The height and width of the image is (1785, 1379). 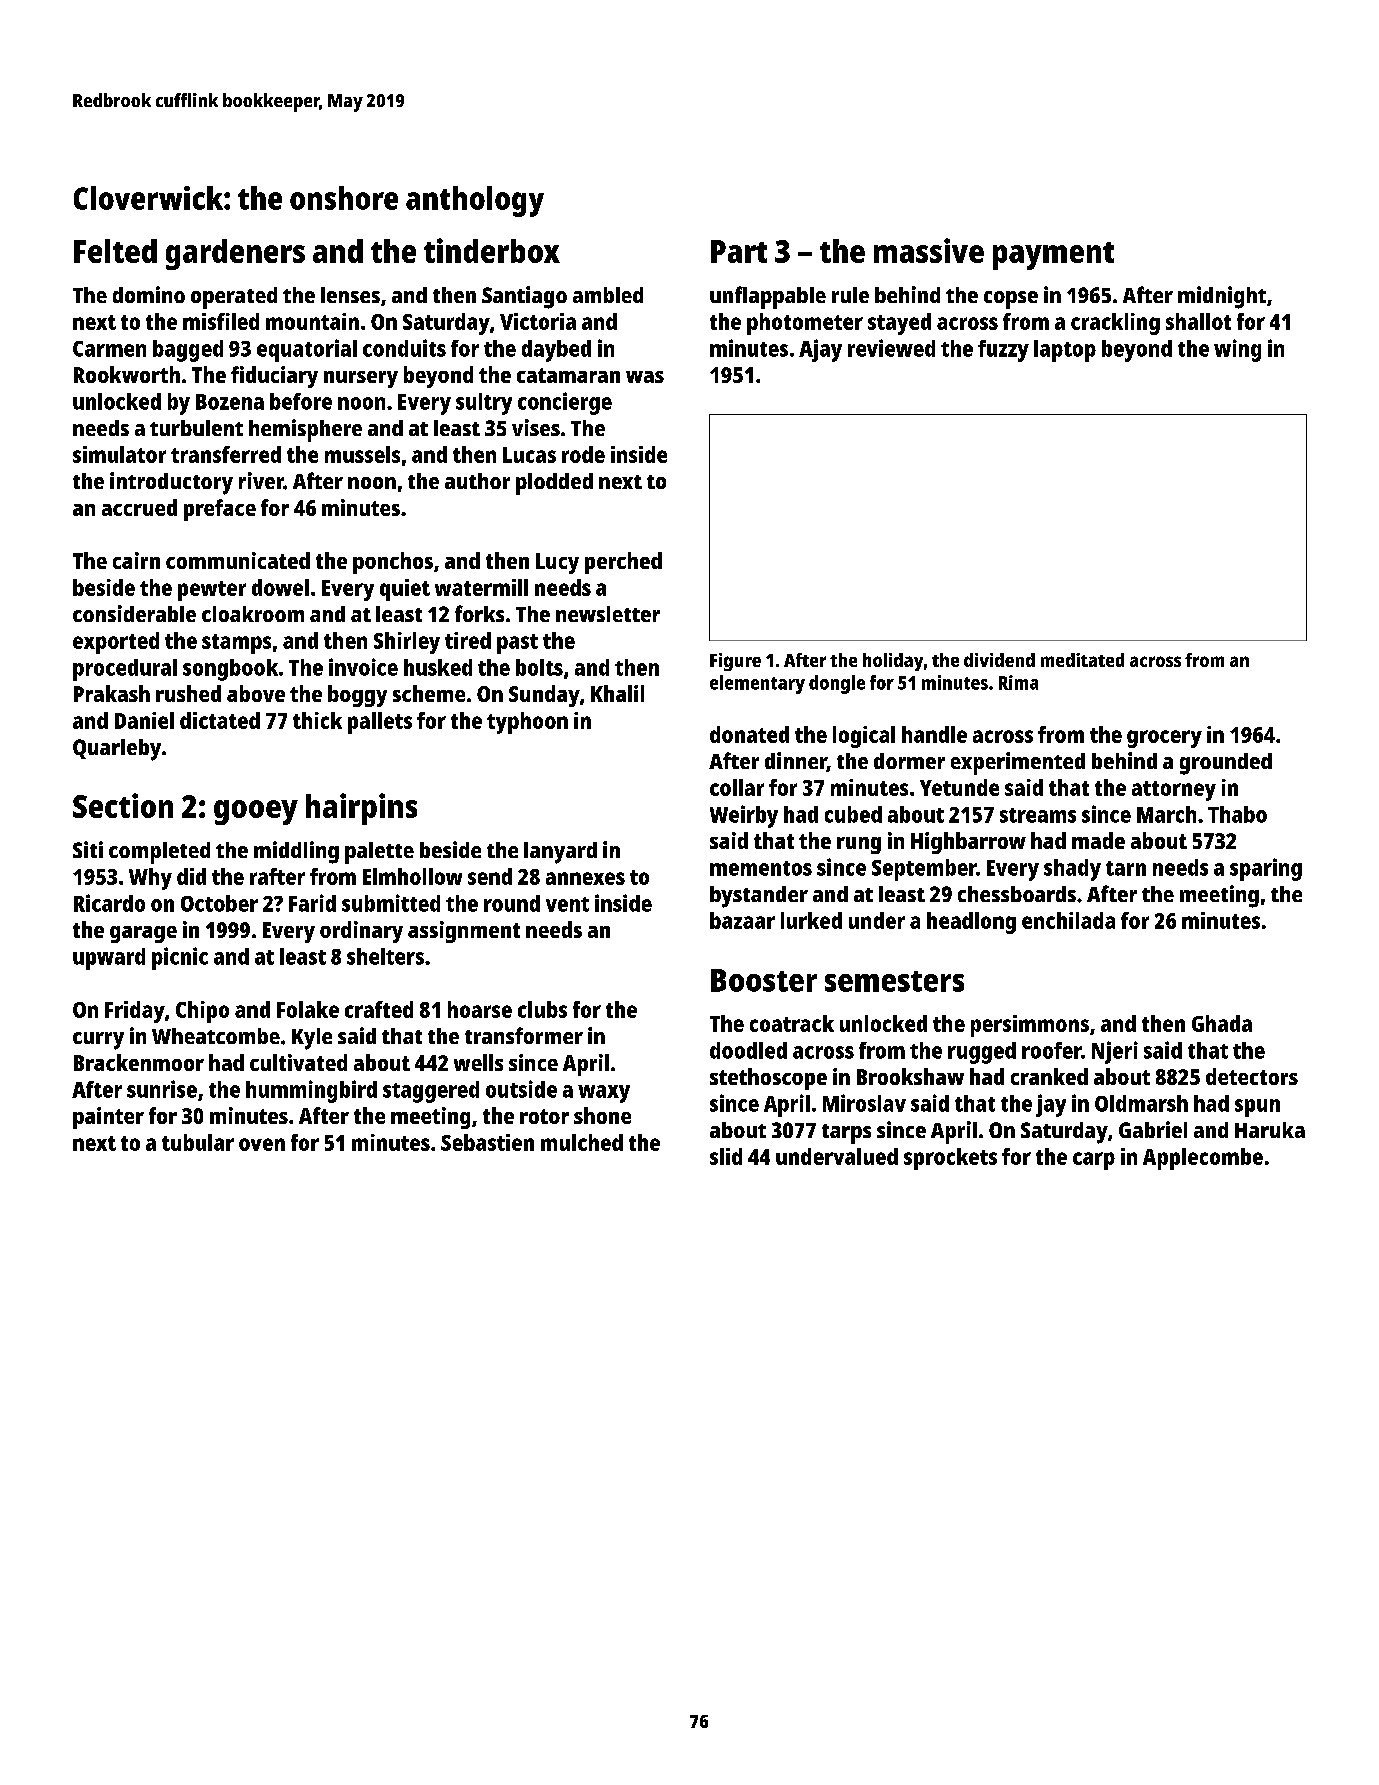 What do you see at coordinates (950, 1159) in the image?
I see `sprockets` at bounding box center [950, 1159].
